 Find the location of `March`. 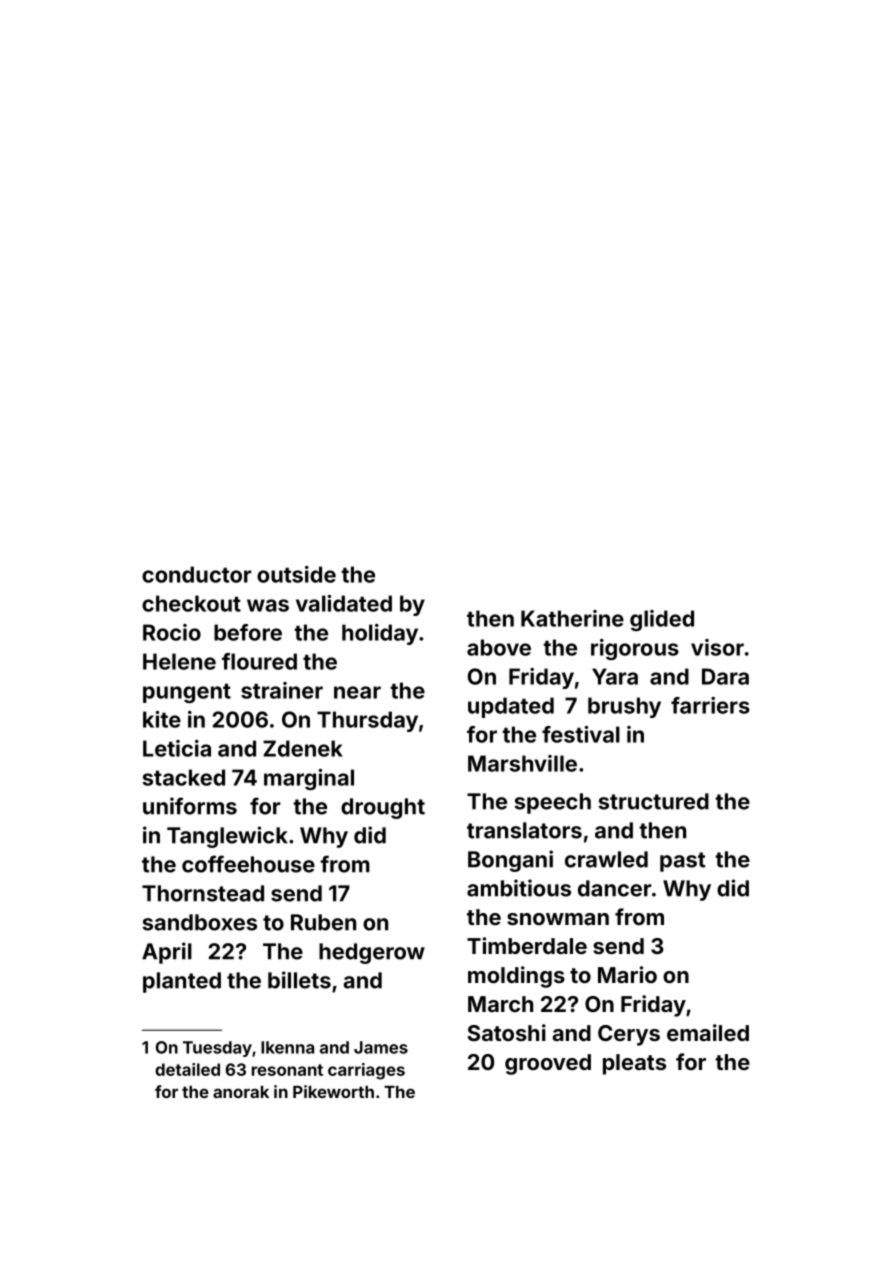

March is located at coordinates (500, 1004).
